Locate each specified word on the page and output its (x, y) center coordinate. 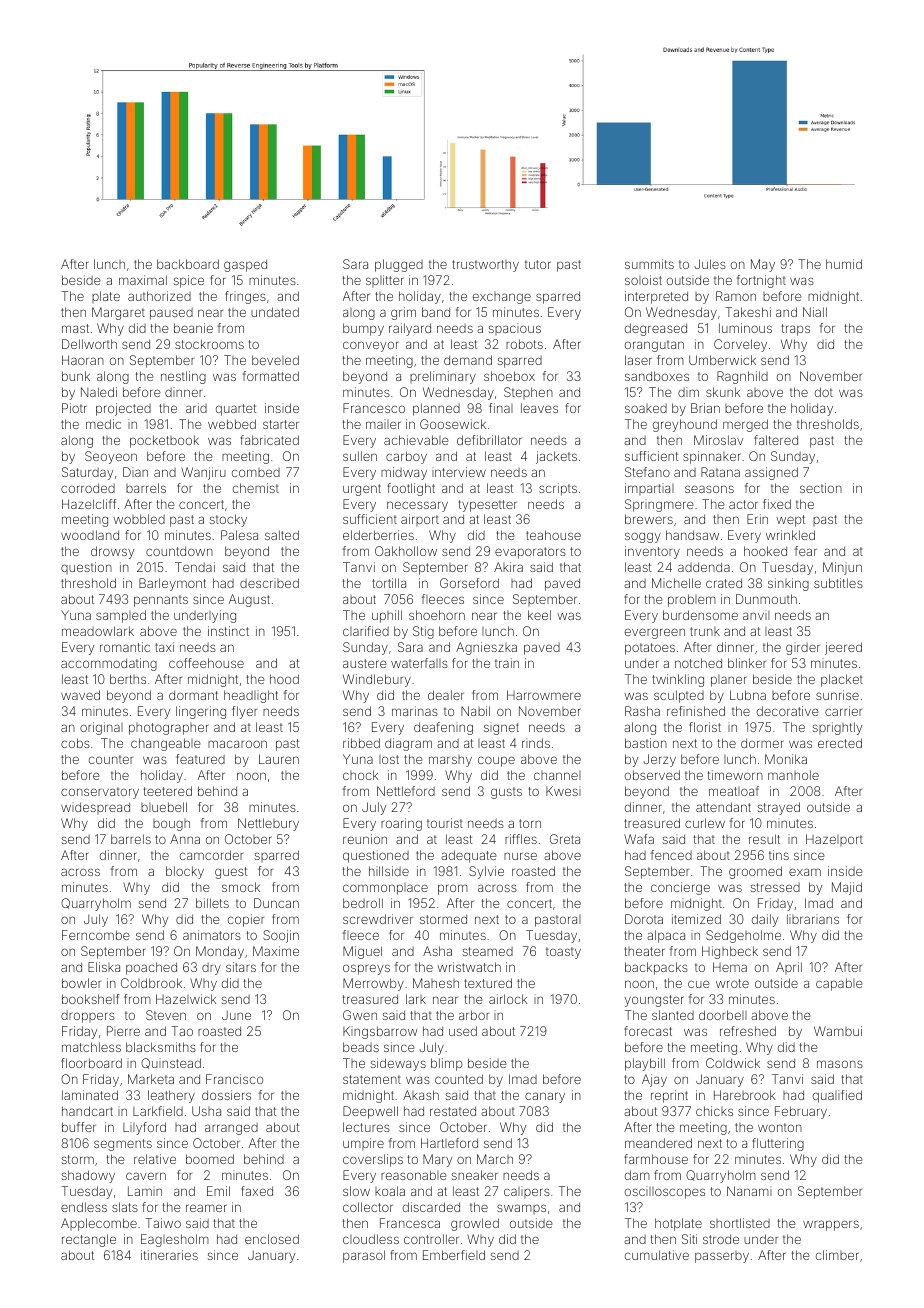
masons (840, 1064)
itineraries (169, 1255)
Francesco (374, 408)
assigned (771, 473)
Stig (423, 632)
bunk (76, 376)
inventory (652, 552)
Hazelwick (186, 999)
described (269, 583)
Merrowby (373, 984)
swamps (521, 1209)
